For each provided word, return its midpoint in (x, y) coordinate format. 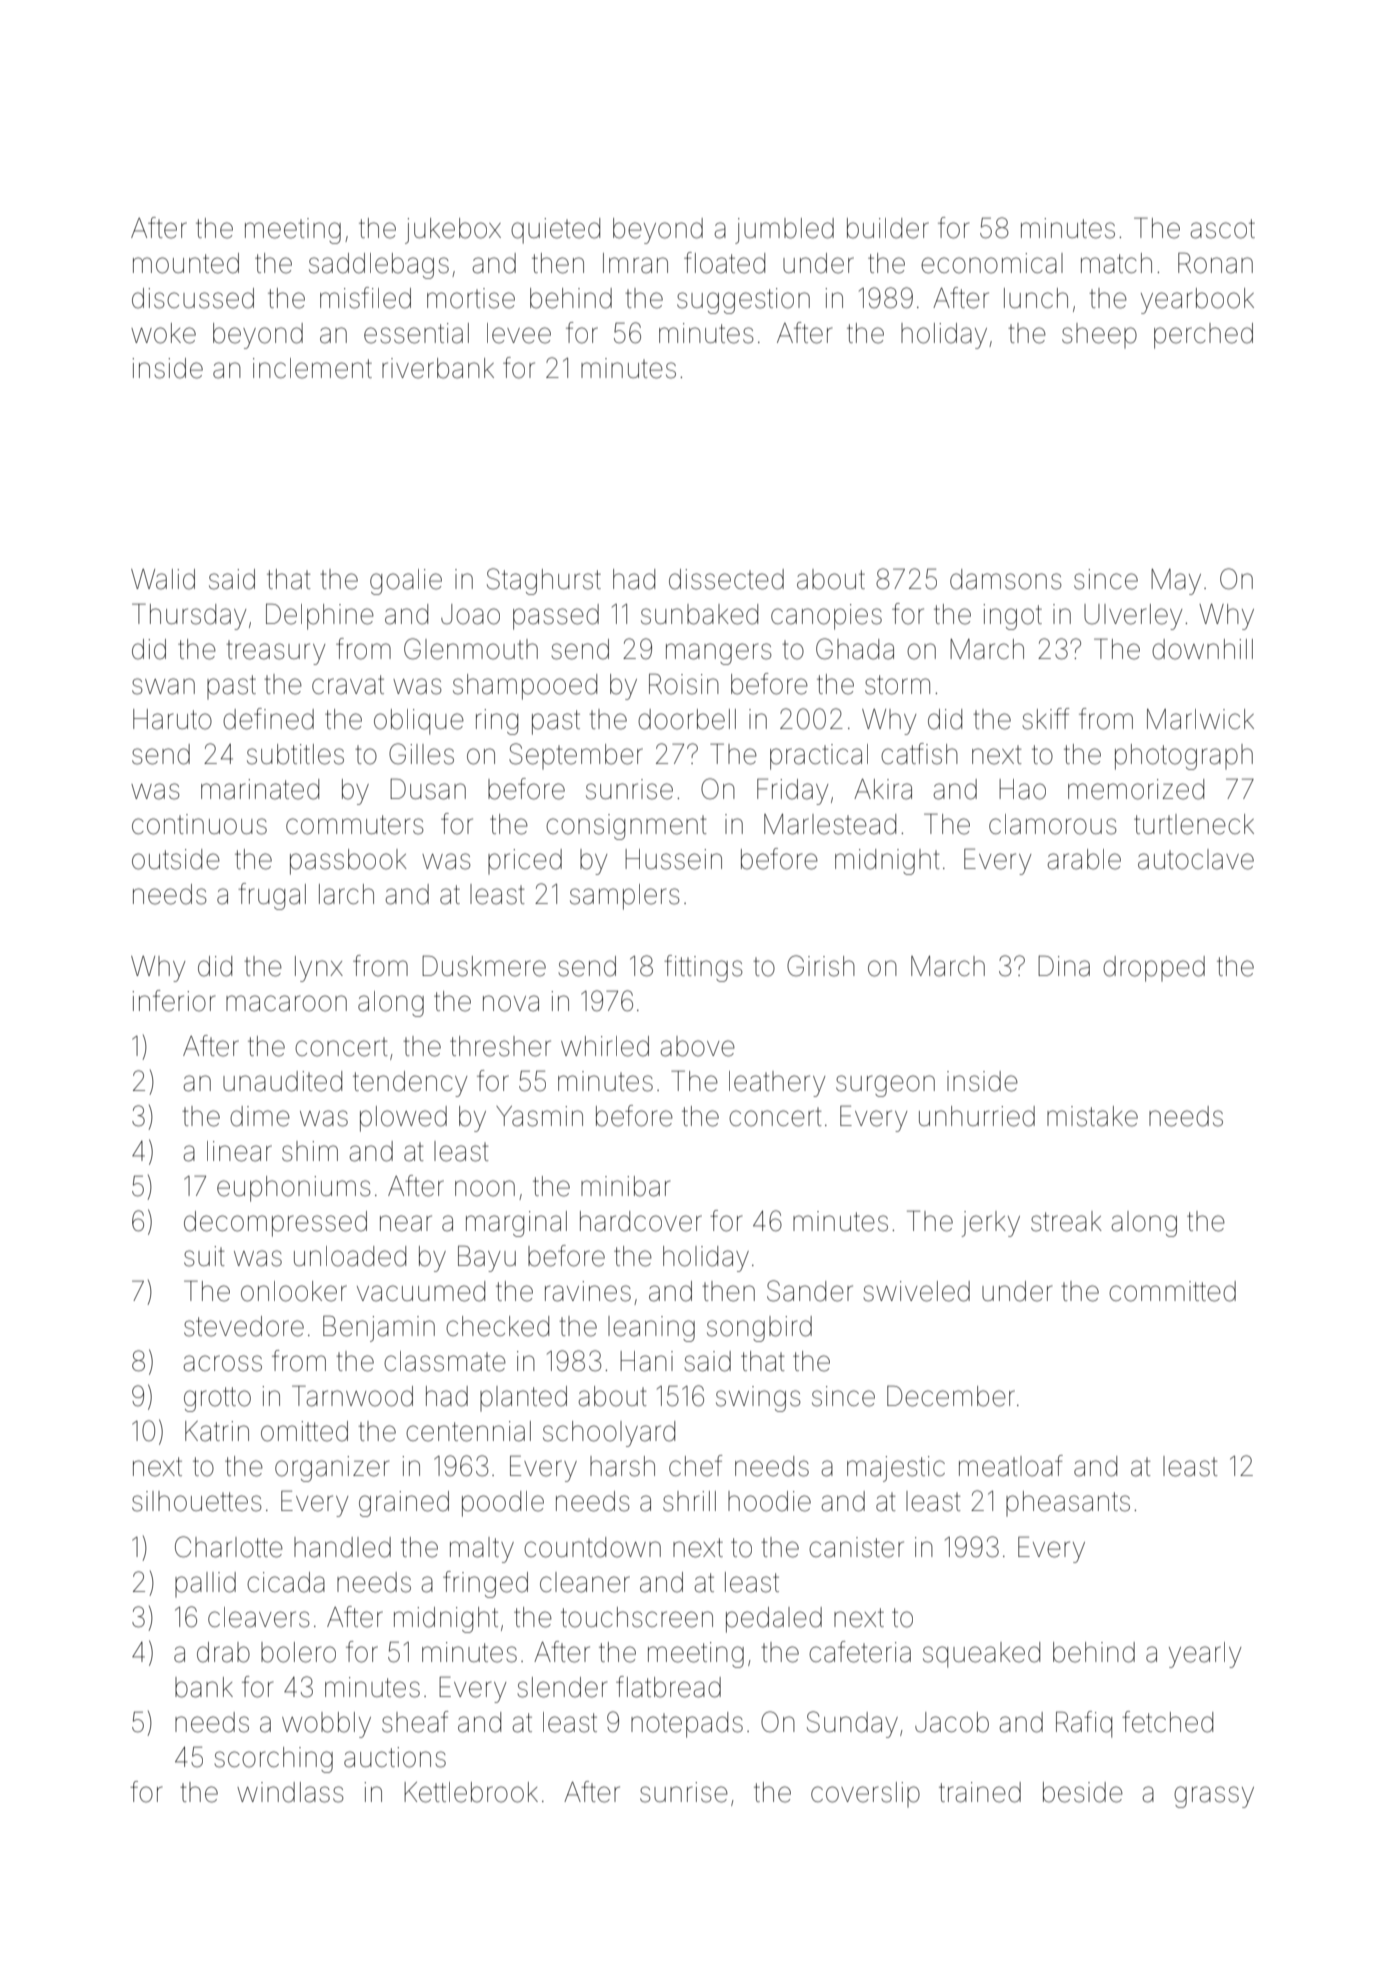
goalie (406, 582)
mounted (186, 263)
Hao (1022, 789)
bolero (298, 1652)
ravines (588, 1291)
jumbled (784, 231)
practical (819, 757)
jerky (991, 1224)
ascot (1223, 229)
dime (260, 1116)
